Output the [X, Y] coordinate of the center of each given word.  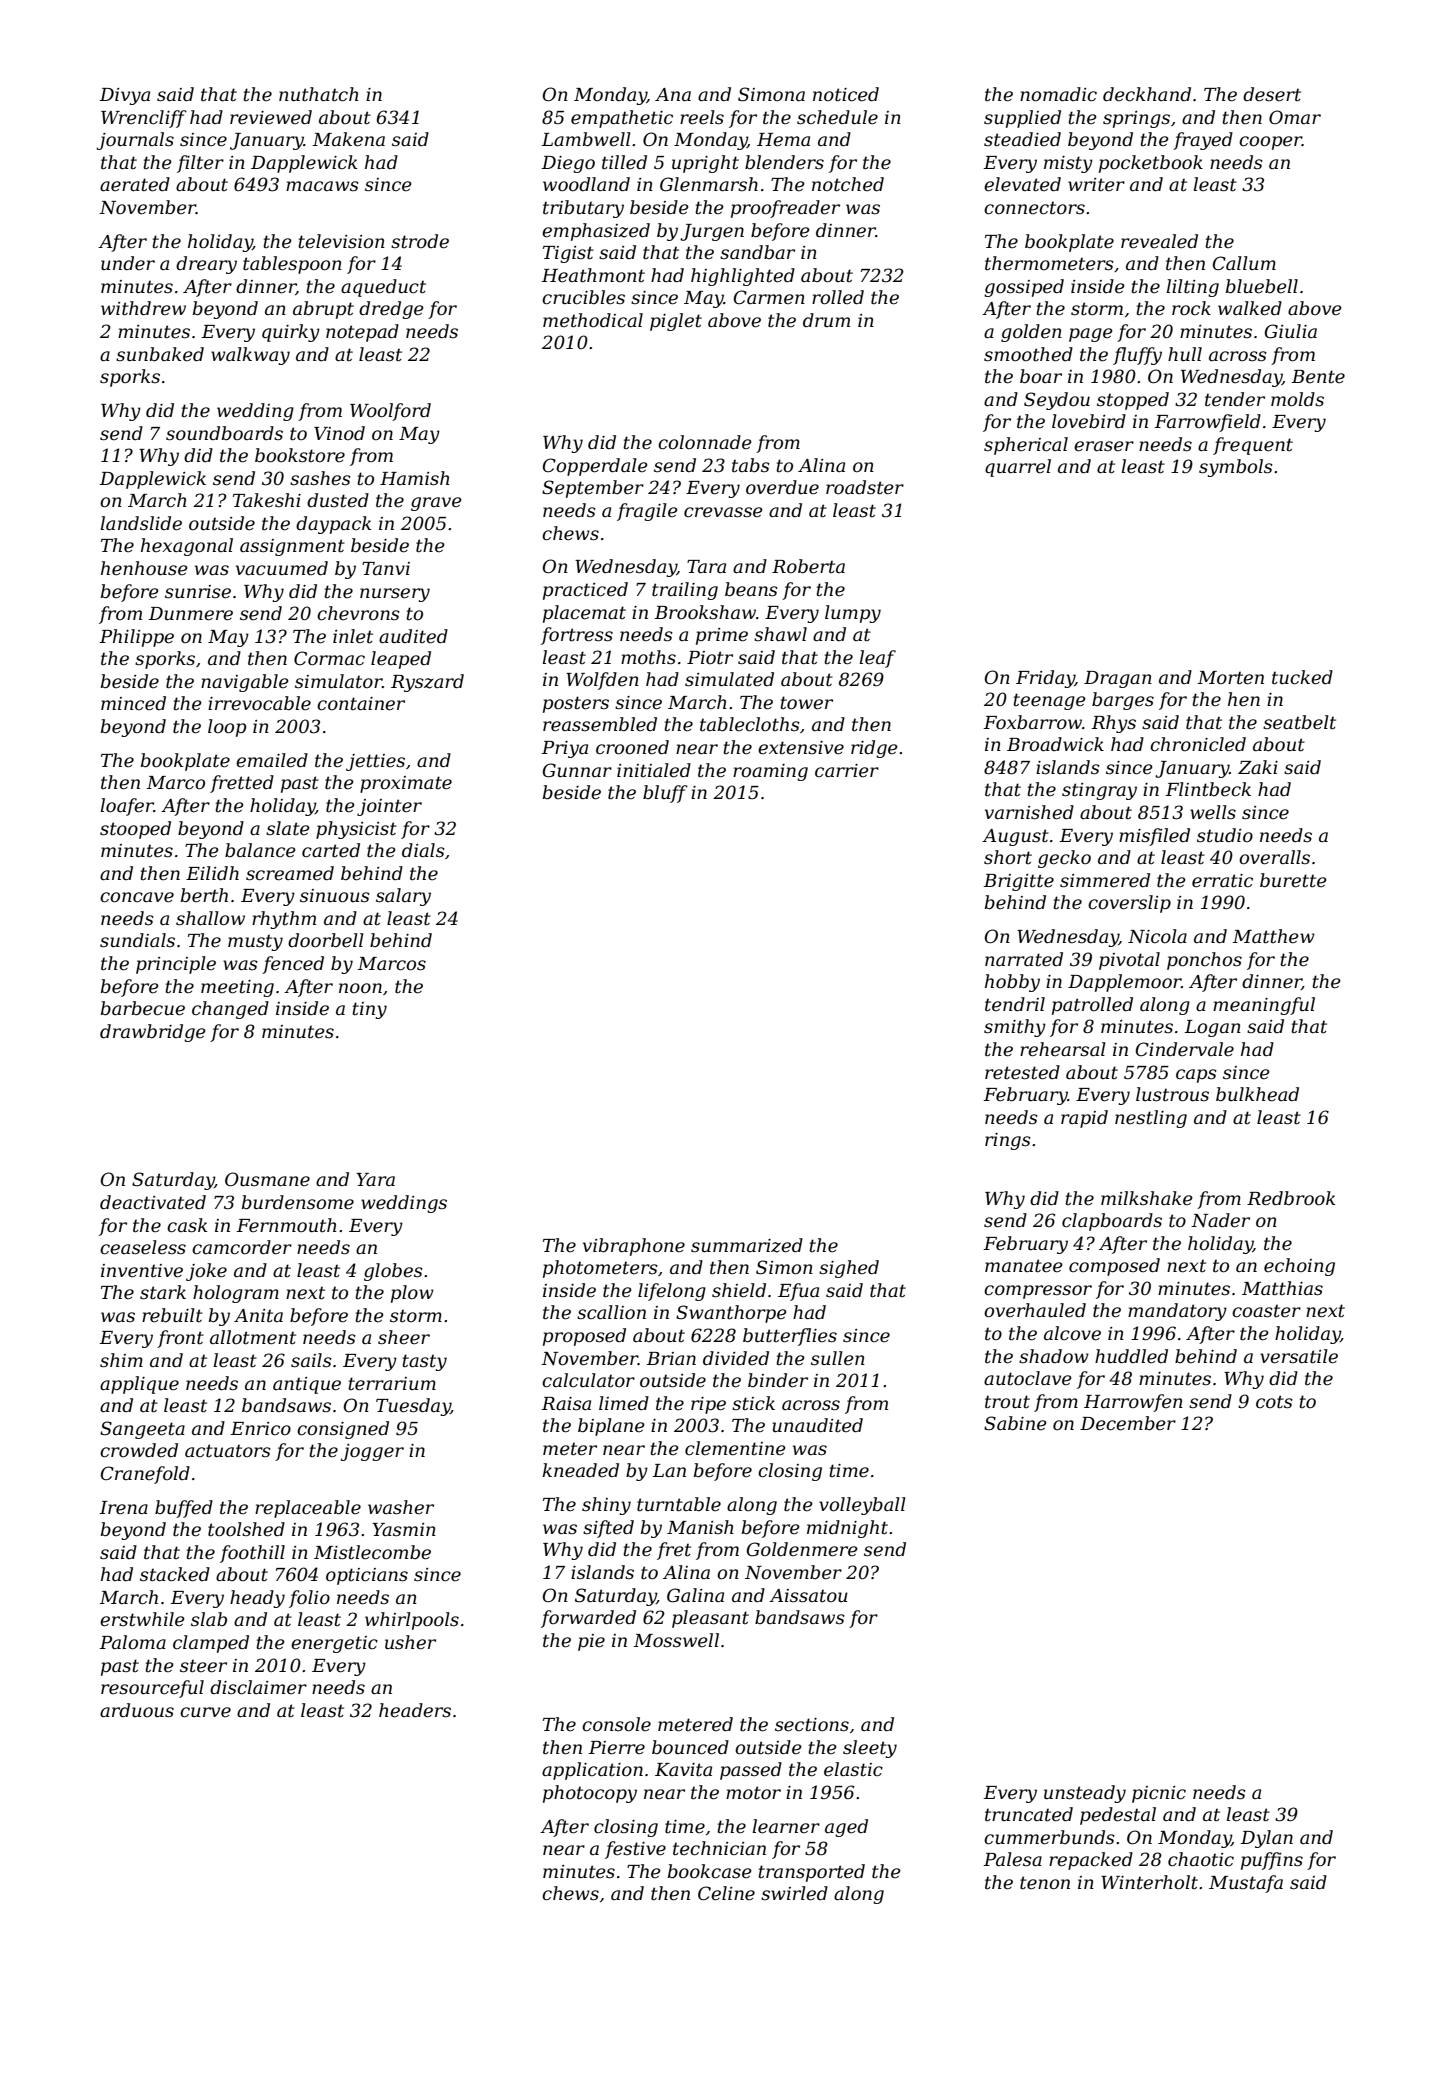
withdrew [143, 308]
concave [137, 897]
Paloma [132, 1642]
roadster [865, 487]
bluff [665, 794]
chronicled [1198, 744]
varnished [1029, 812]
